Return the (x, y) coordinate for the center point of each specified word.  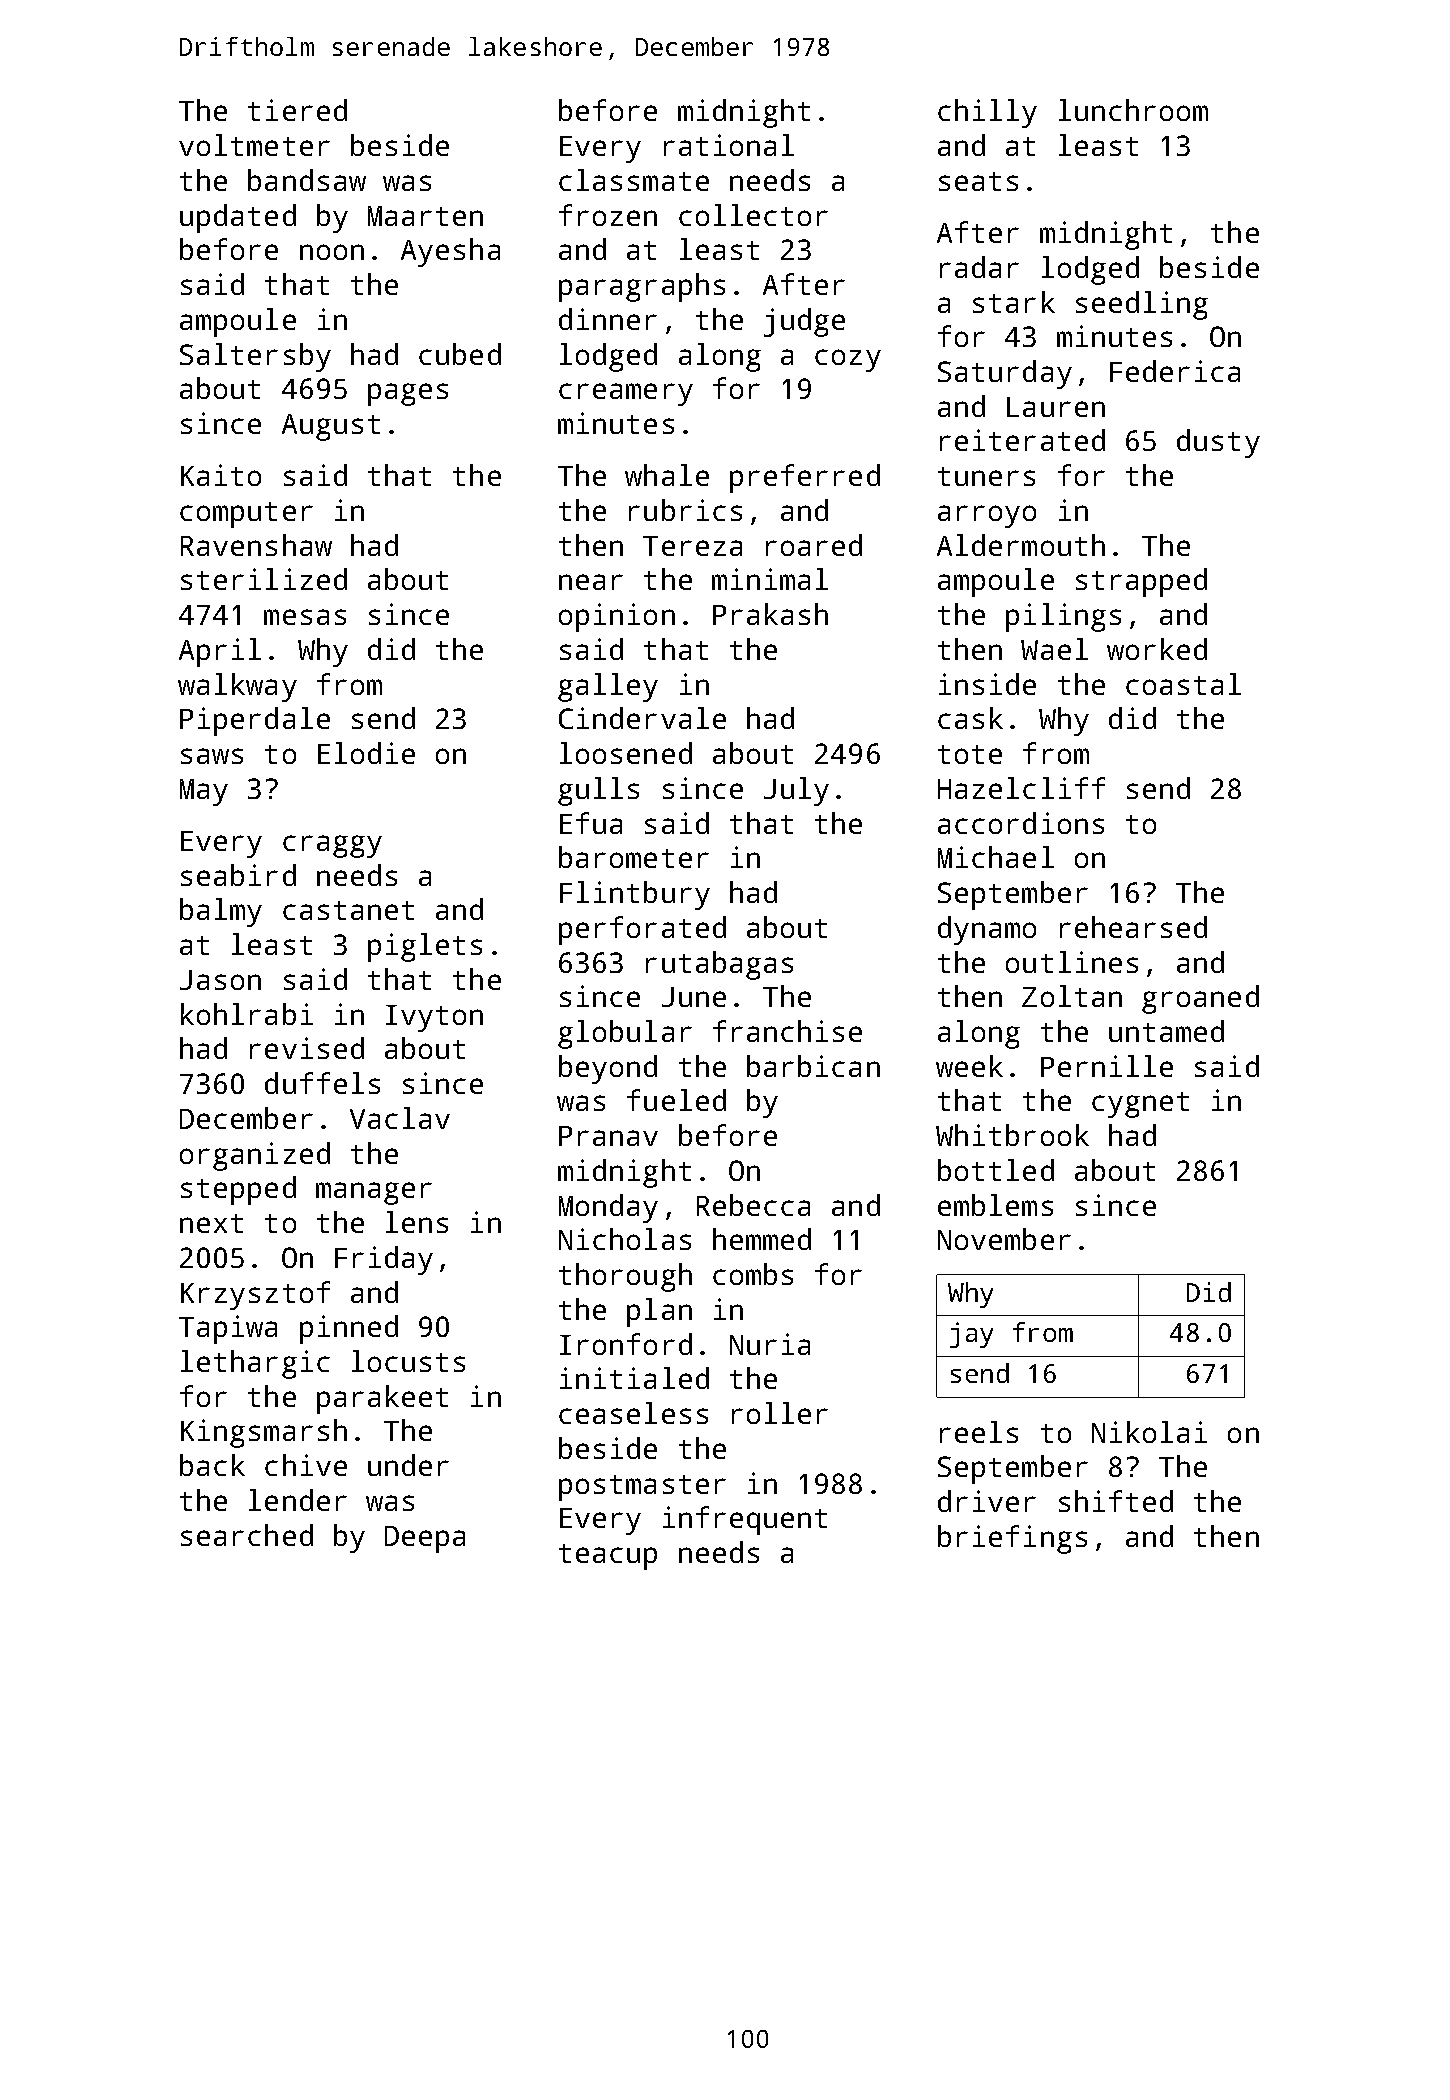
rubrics (685, 510)
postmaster (642, 1488)
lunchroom (1133, 110)
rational (729, 145)
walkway (237, 687)
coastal (1183, 684)
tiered (297, 110)
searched (247, 1535)
